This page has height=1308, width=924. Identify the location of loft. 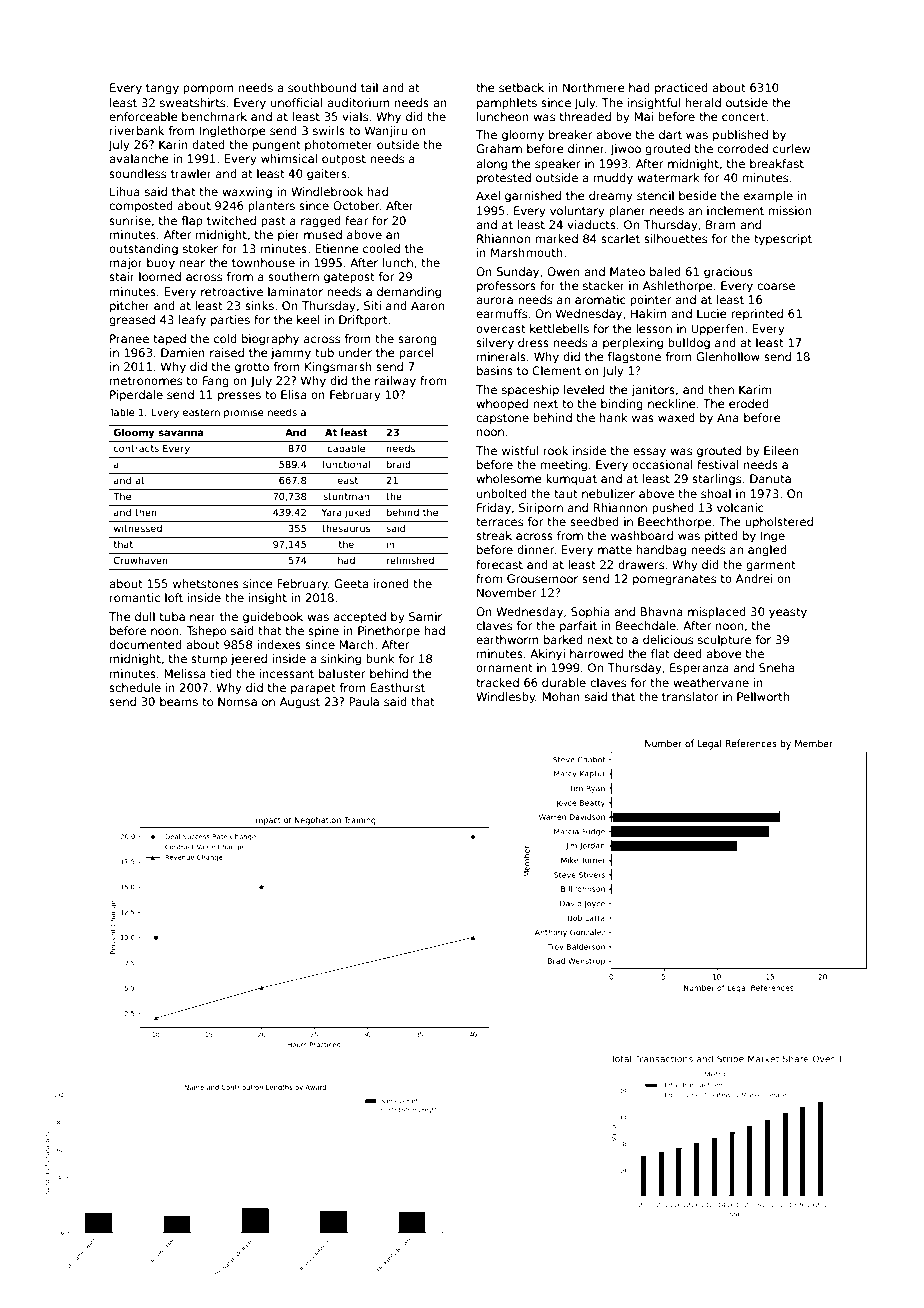
(174, 597).
